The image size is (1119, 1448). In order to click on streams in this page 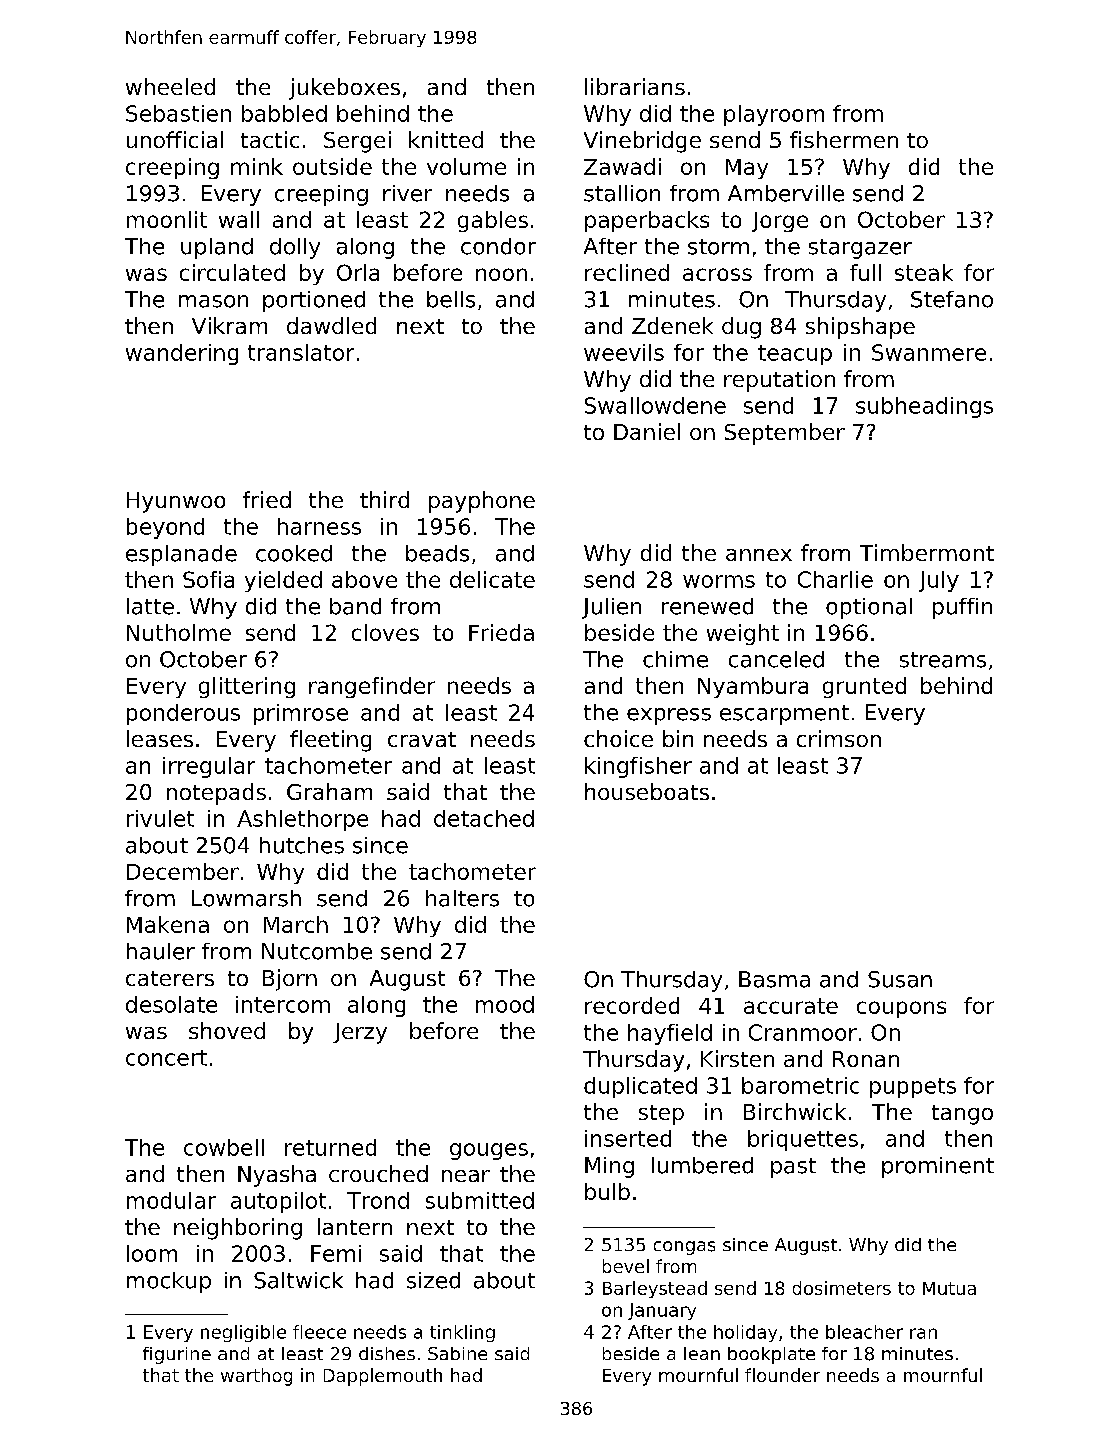, I will do `click(943, 660)`.
